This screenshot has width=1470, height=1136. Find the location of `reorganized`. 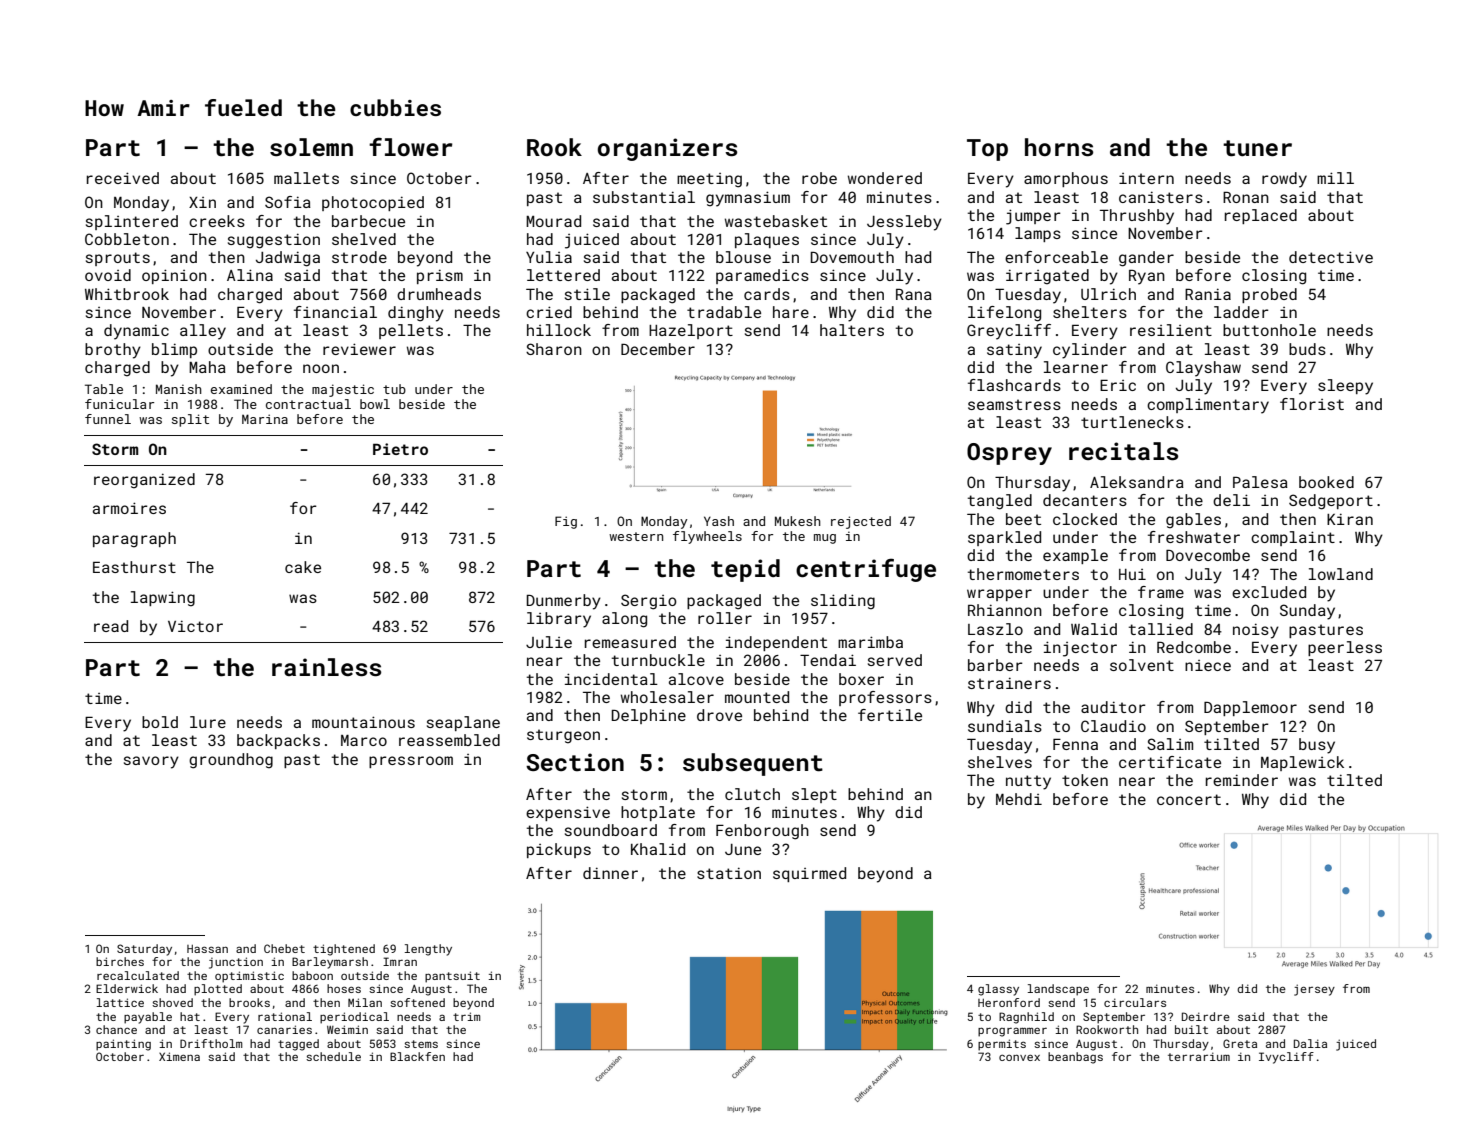

reorganized is located at coordinates (144, 481).
